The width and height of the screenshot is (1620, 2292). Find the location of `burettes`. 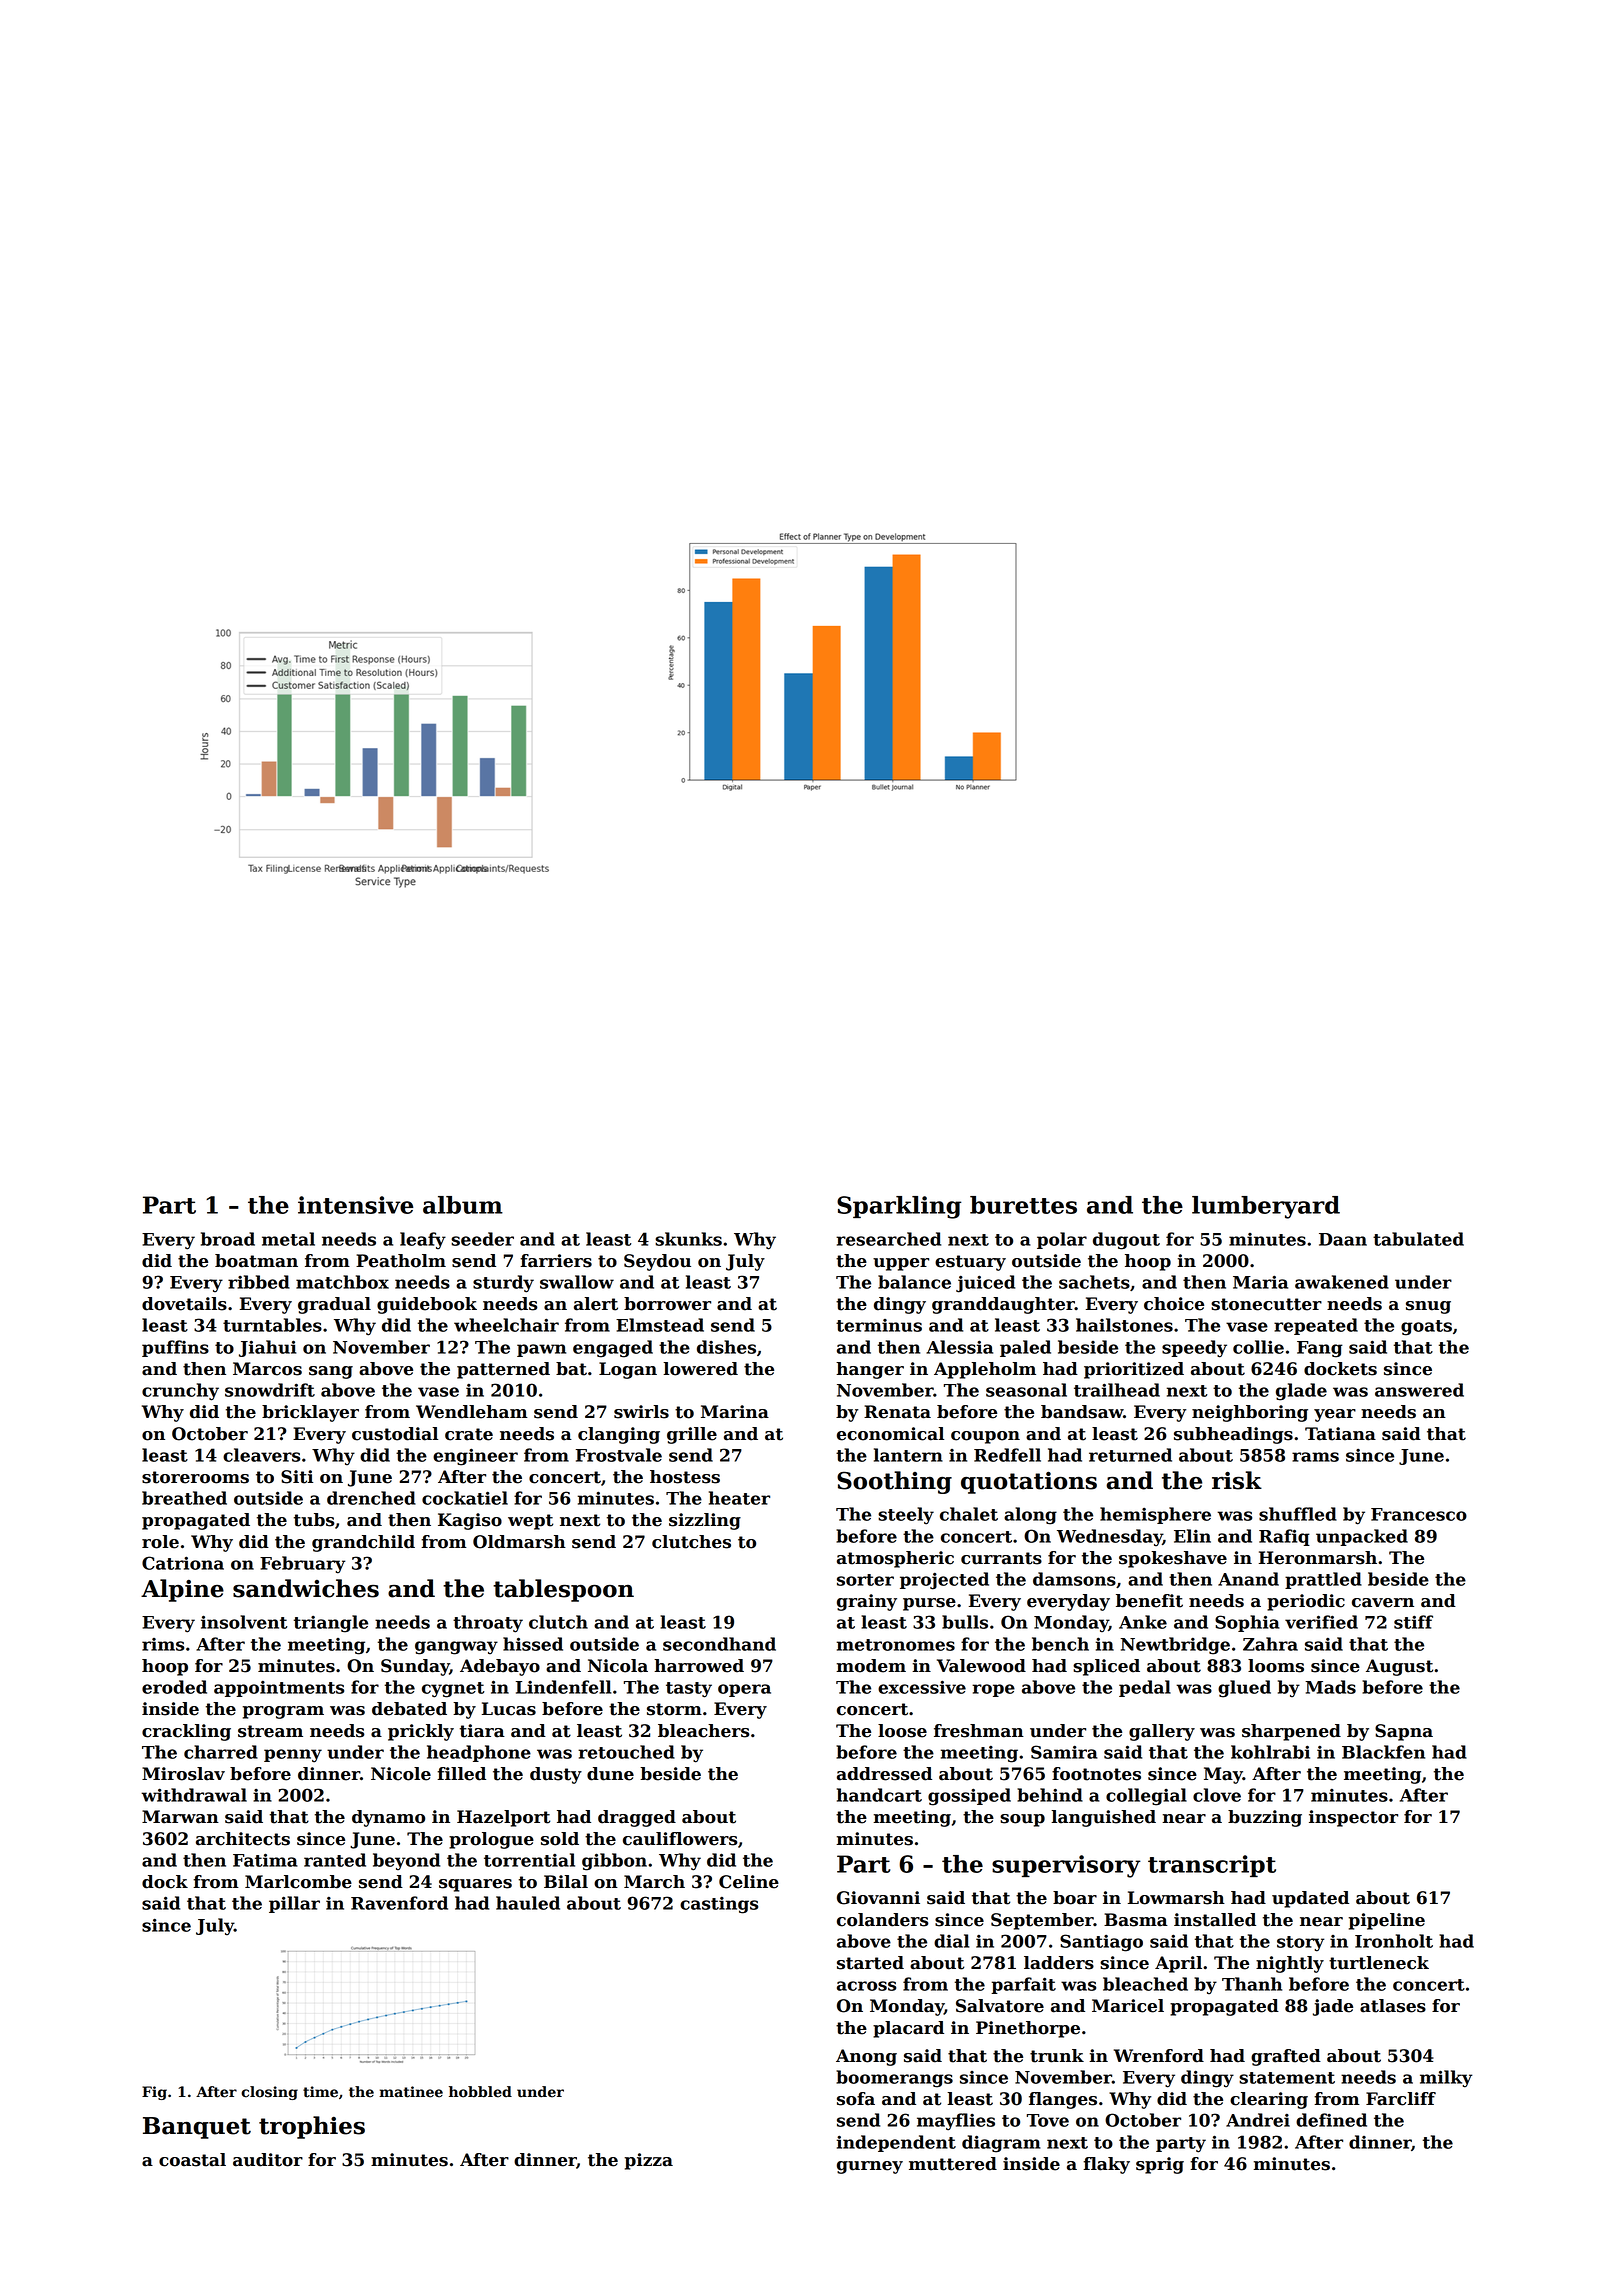

burettes is located at coordinates (1023, 1205).
